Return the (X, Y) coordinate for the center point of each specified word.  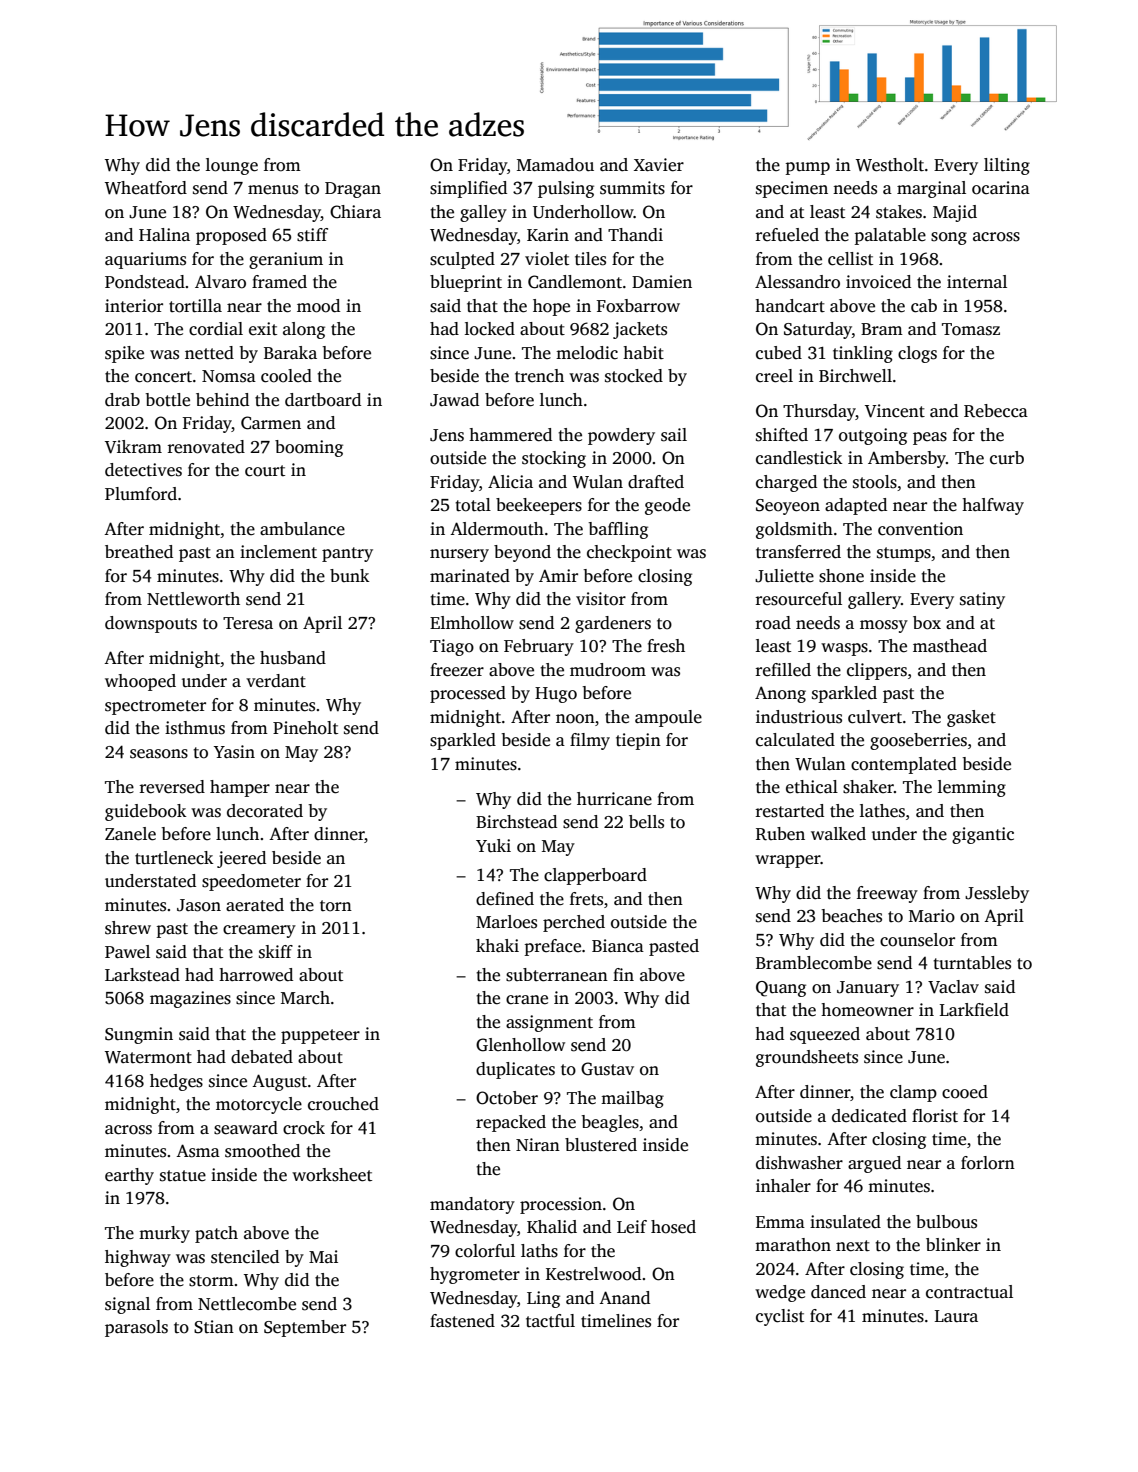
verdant (276, 681)
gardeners (613, 624)
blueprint (466, 283)
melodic (587, 353)
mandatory (472, 1205)
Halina (164, 234)
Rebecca (996, 411)
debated (262, 1057)
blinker (953, 1245)
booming (309, 448)
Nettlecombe (247, 1304)
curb (1007, 458)
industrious (799, 717)
